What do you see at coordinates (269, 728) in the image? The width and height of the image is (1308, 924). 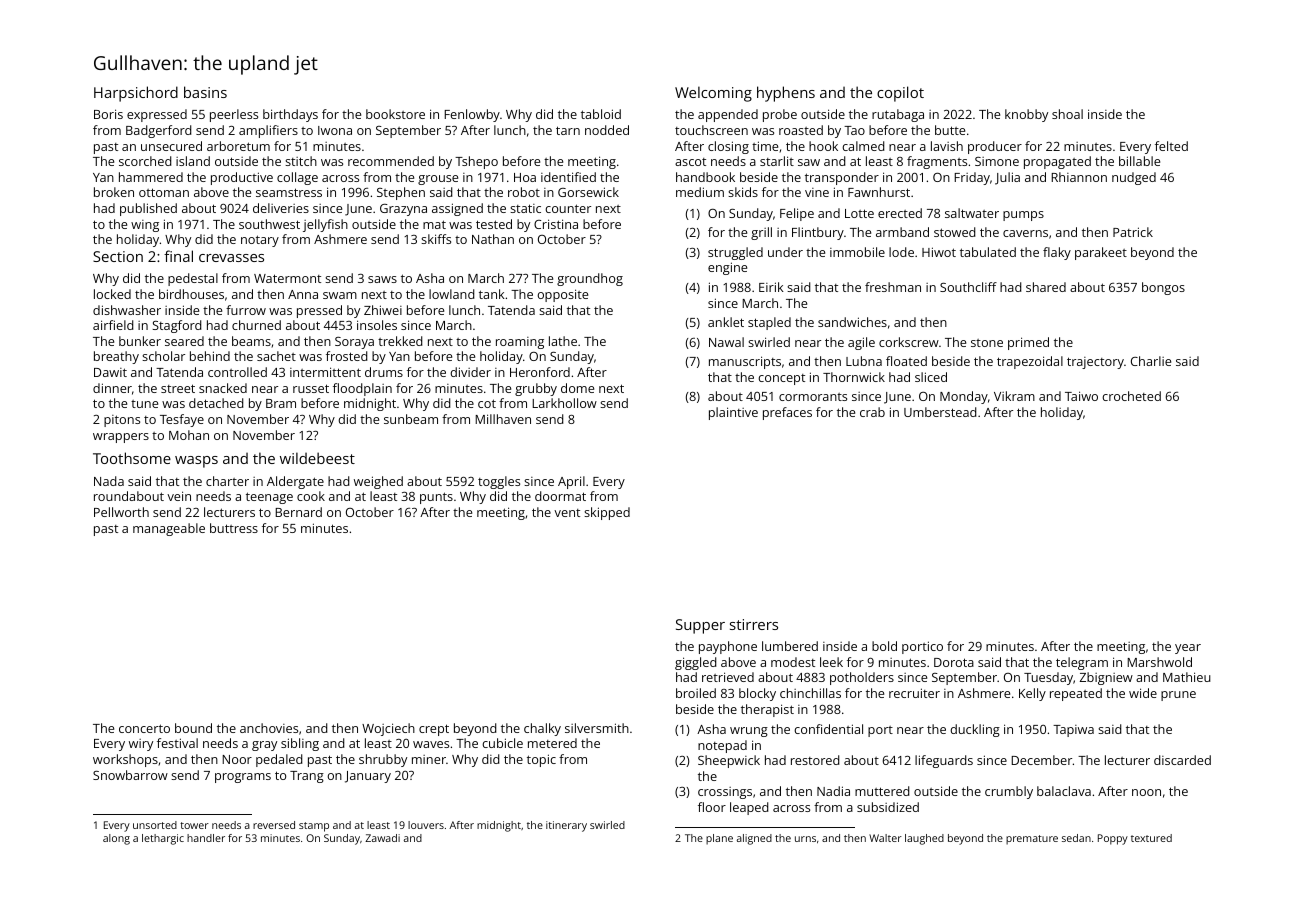 I see `anchovies` at bounding box center [269, 728].
